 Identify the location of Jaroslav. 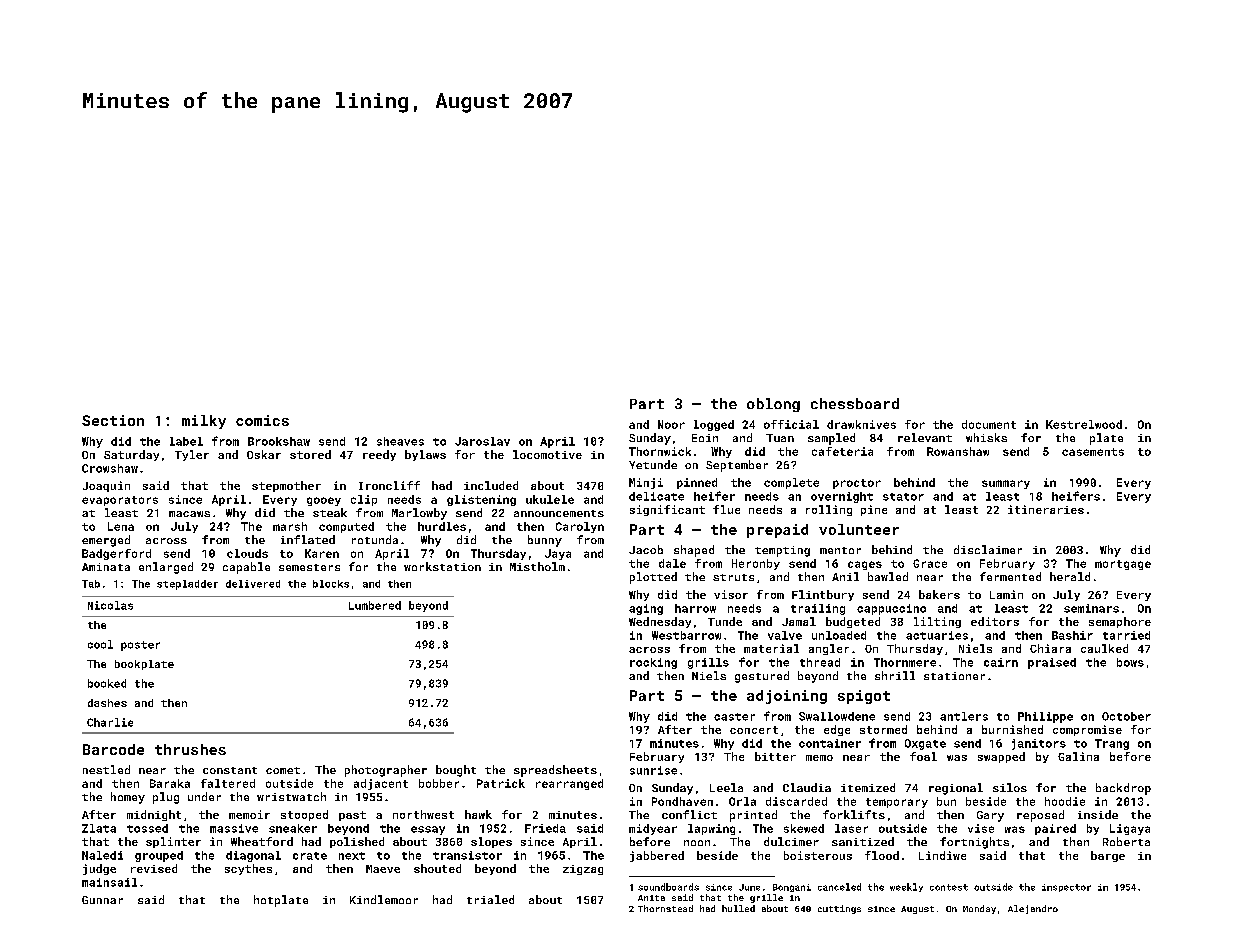
(482, 441).
